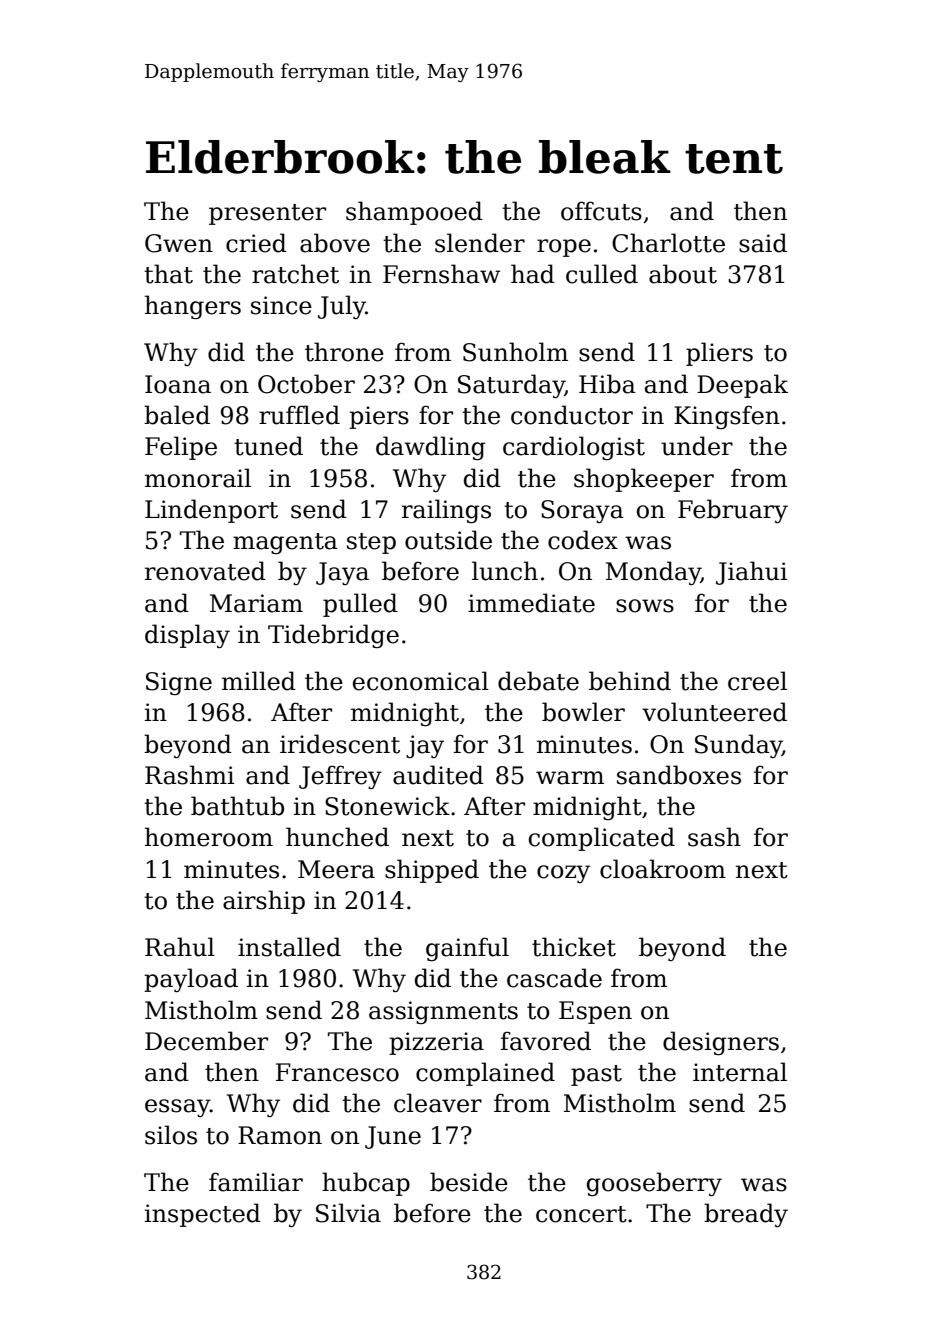 The height and width of the image is (1323, 932). What do you see at coordinates (596, 1075) in the image?
I see `past` at bounding box center [596, 1075].
